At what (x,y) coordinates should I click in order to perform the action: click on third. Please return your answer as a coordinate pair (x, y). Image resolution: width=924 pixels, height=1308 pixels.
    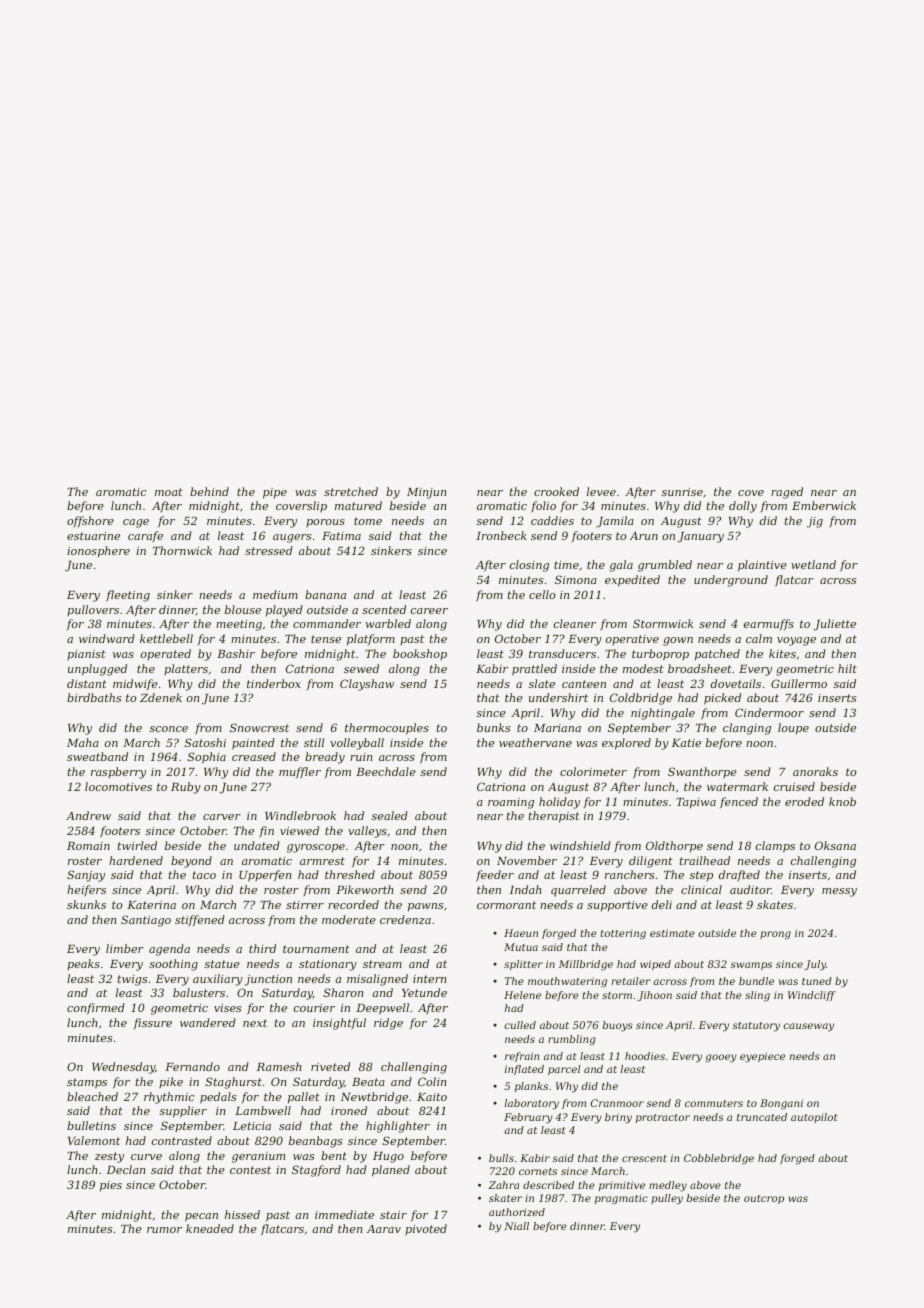
    Looking at the image, I should click on (262, 948).
